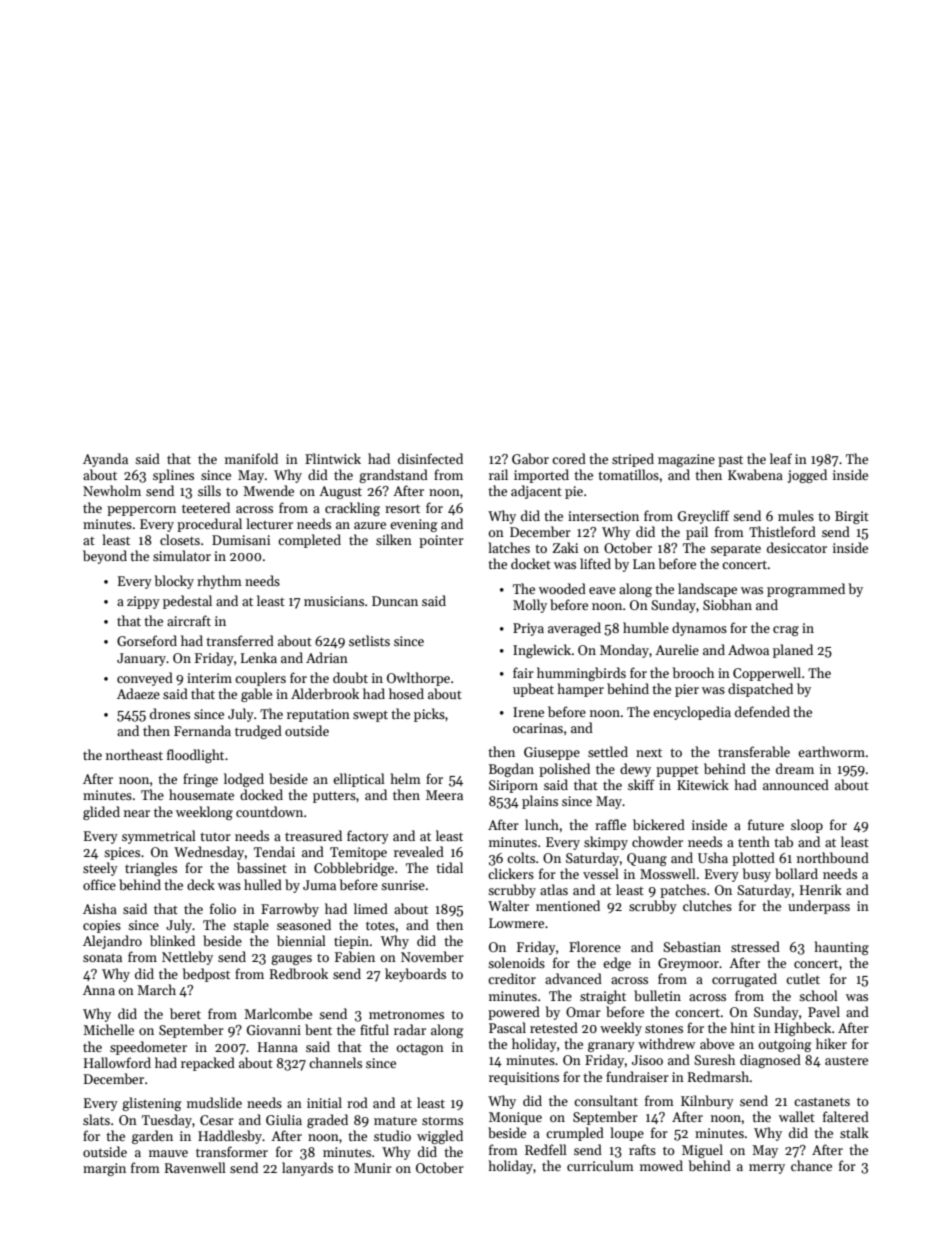 This screenshot has width=952, height=1233. I want to click on staple, so click(251, 926).
